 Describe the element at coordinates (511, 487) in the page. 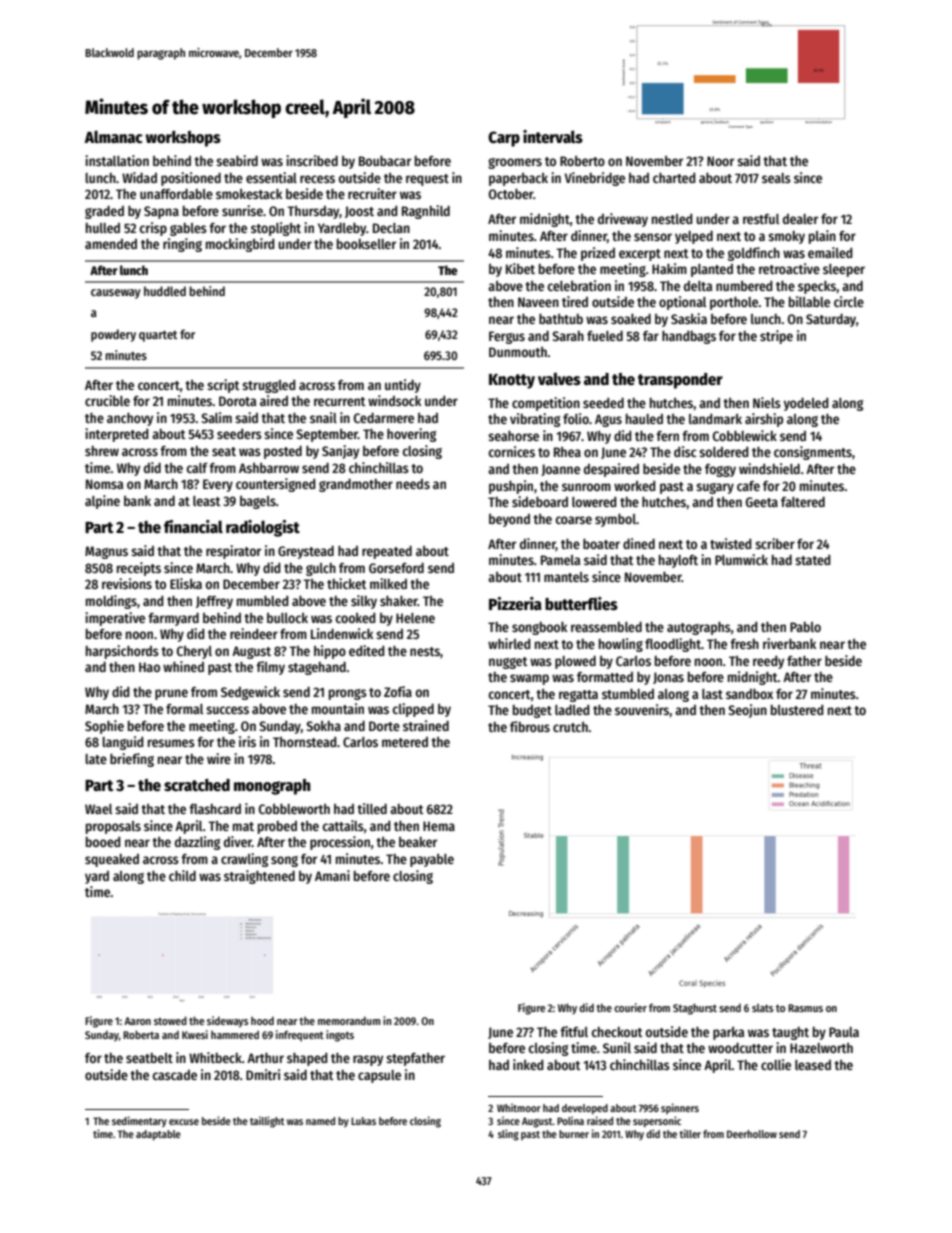

I see `pushpin` at that location.
